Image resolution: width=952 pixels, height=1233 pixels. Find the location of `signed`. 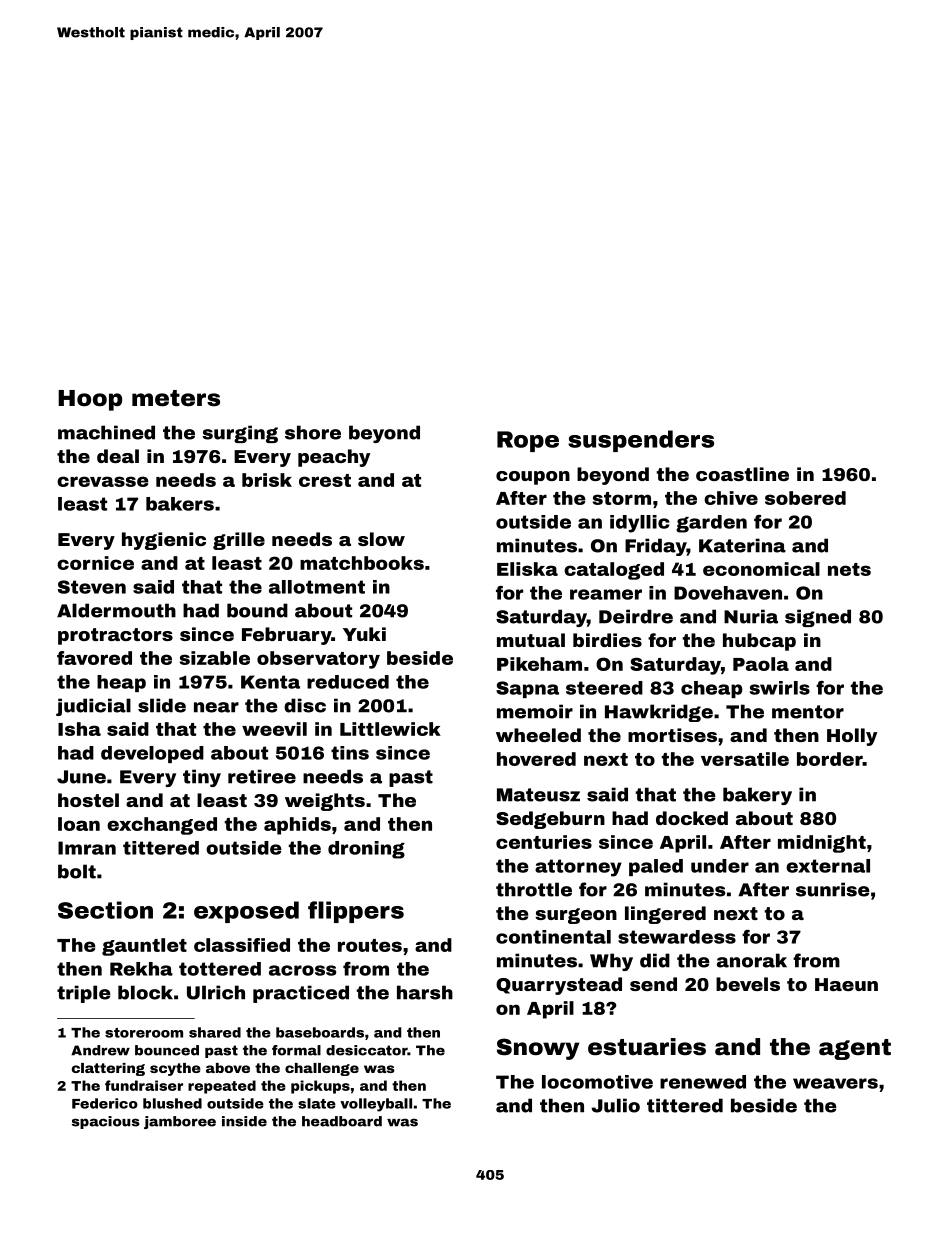

signed is located at coordinates (818, 618).
